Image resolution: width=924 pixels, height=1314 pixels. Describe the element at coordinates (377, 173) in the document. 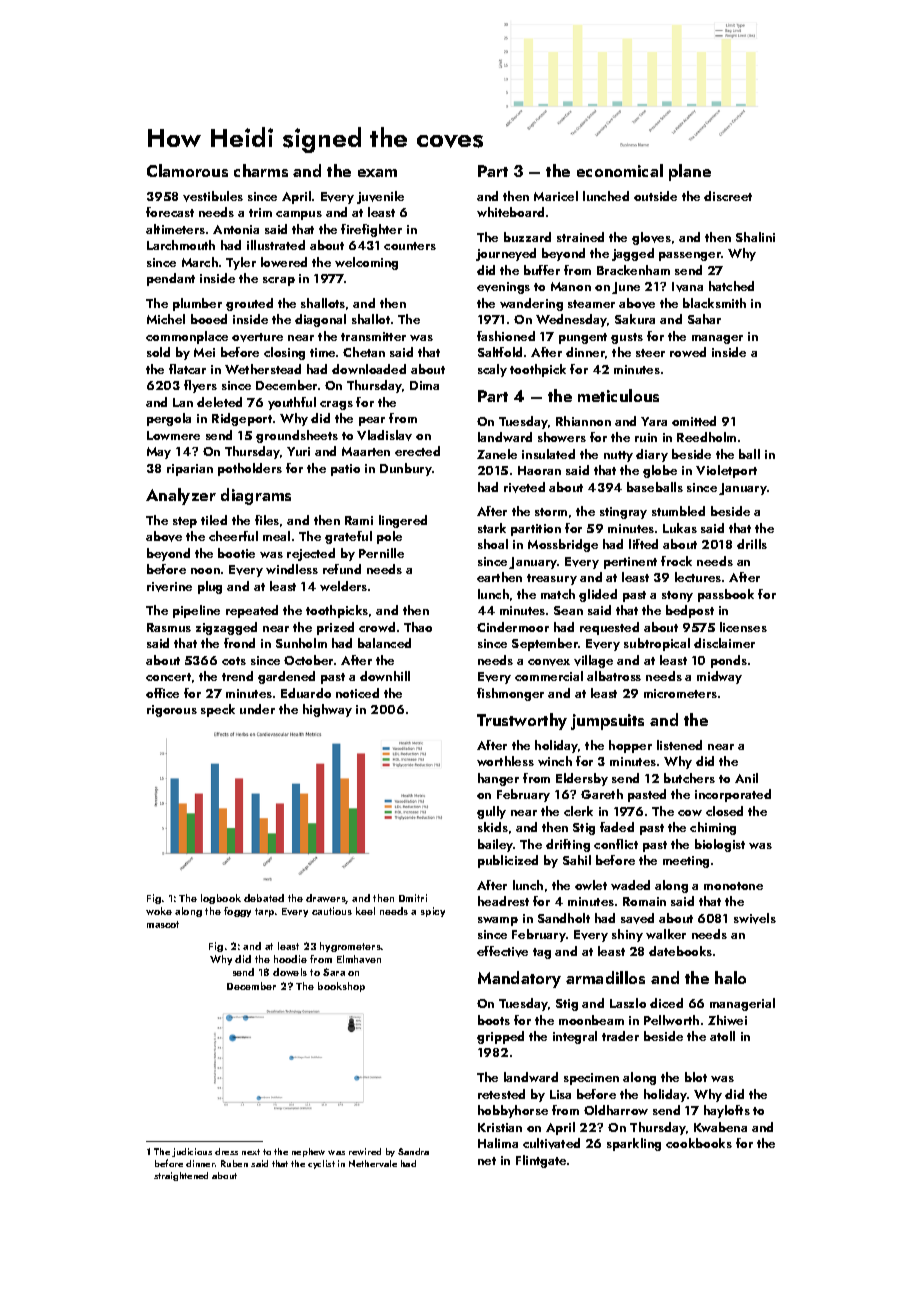

I see `exam` at that location.
